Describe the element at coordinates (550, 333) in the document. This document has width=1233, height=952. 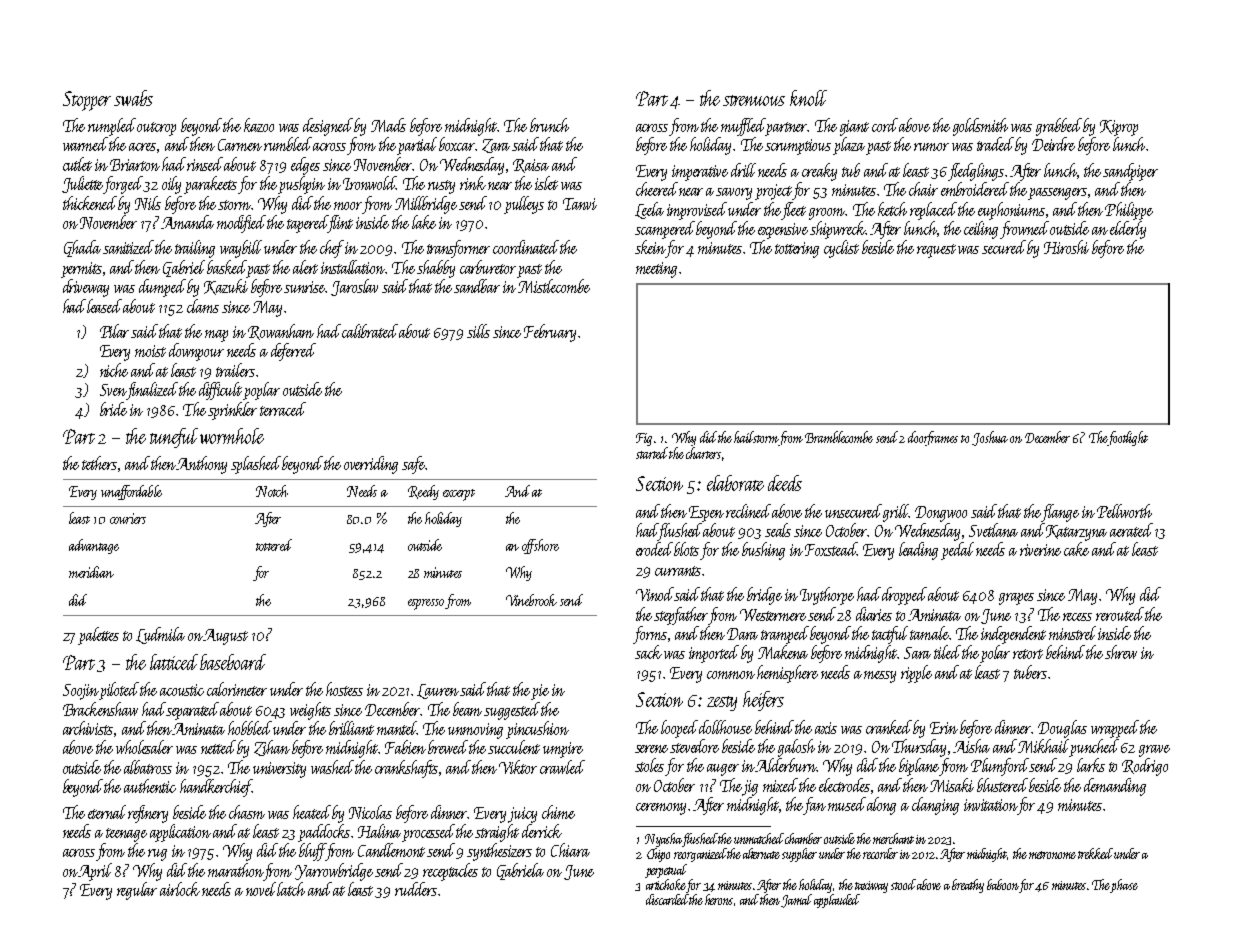
I see `February` at that location.
